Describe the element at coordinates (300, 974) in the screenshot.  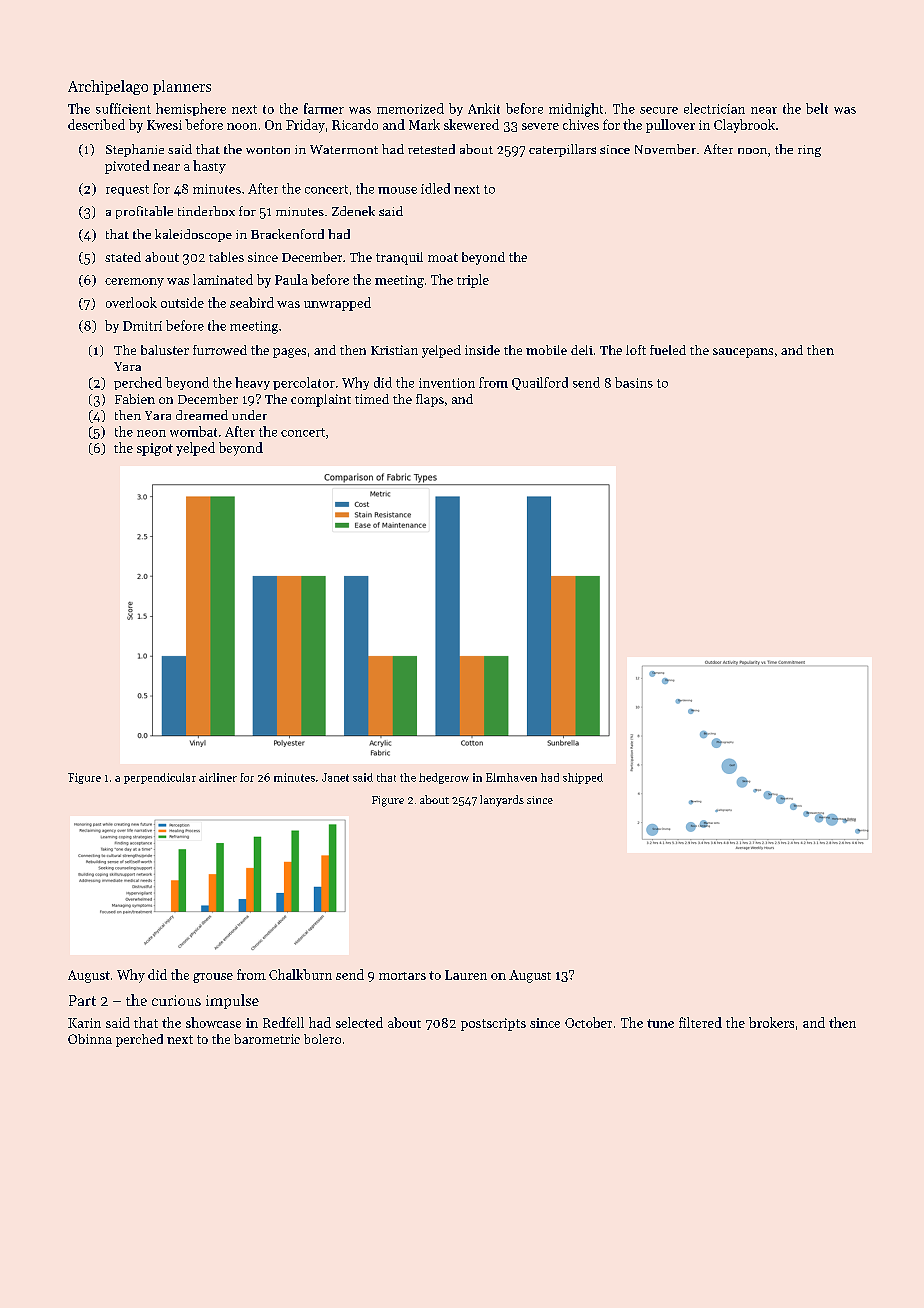
I see `Chalkburn` at that location.
